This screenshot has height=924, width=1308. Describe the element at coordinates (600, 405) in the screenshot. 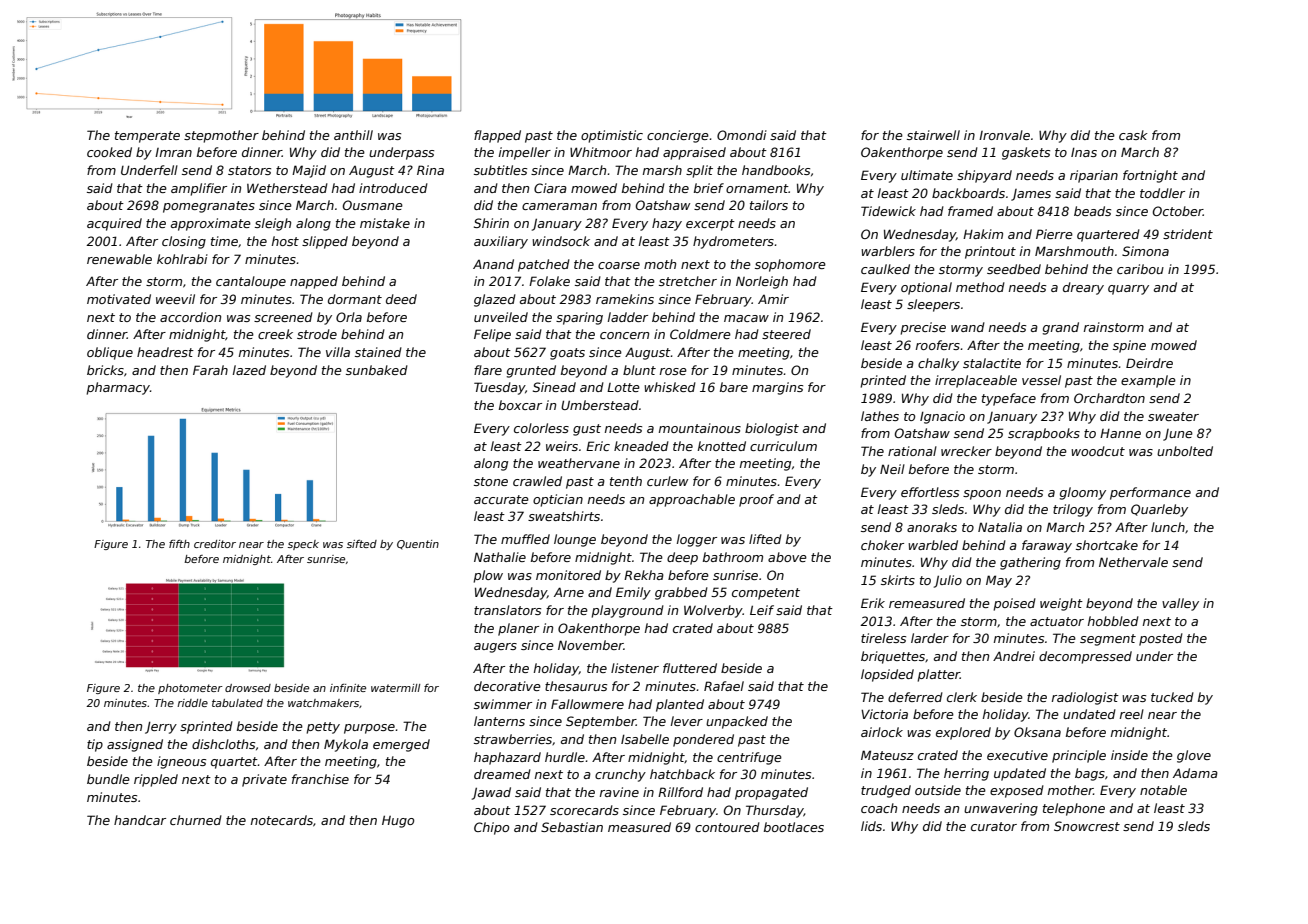

I see `Umberstead` at that location.
